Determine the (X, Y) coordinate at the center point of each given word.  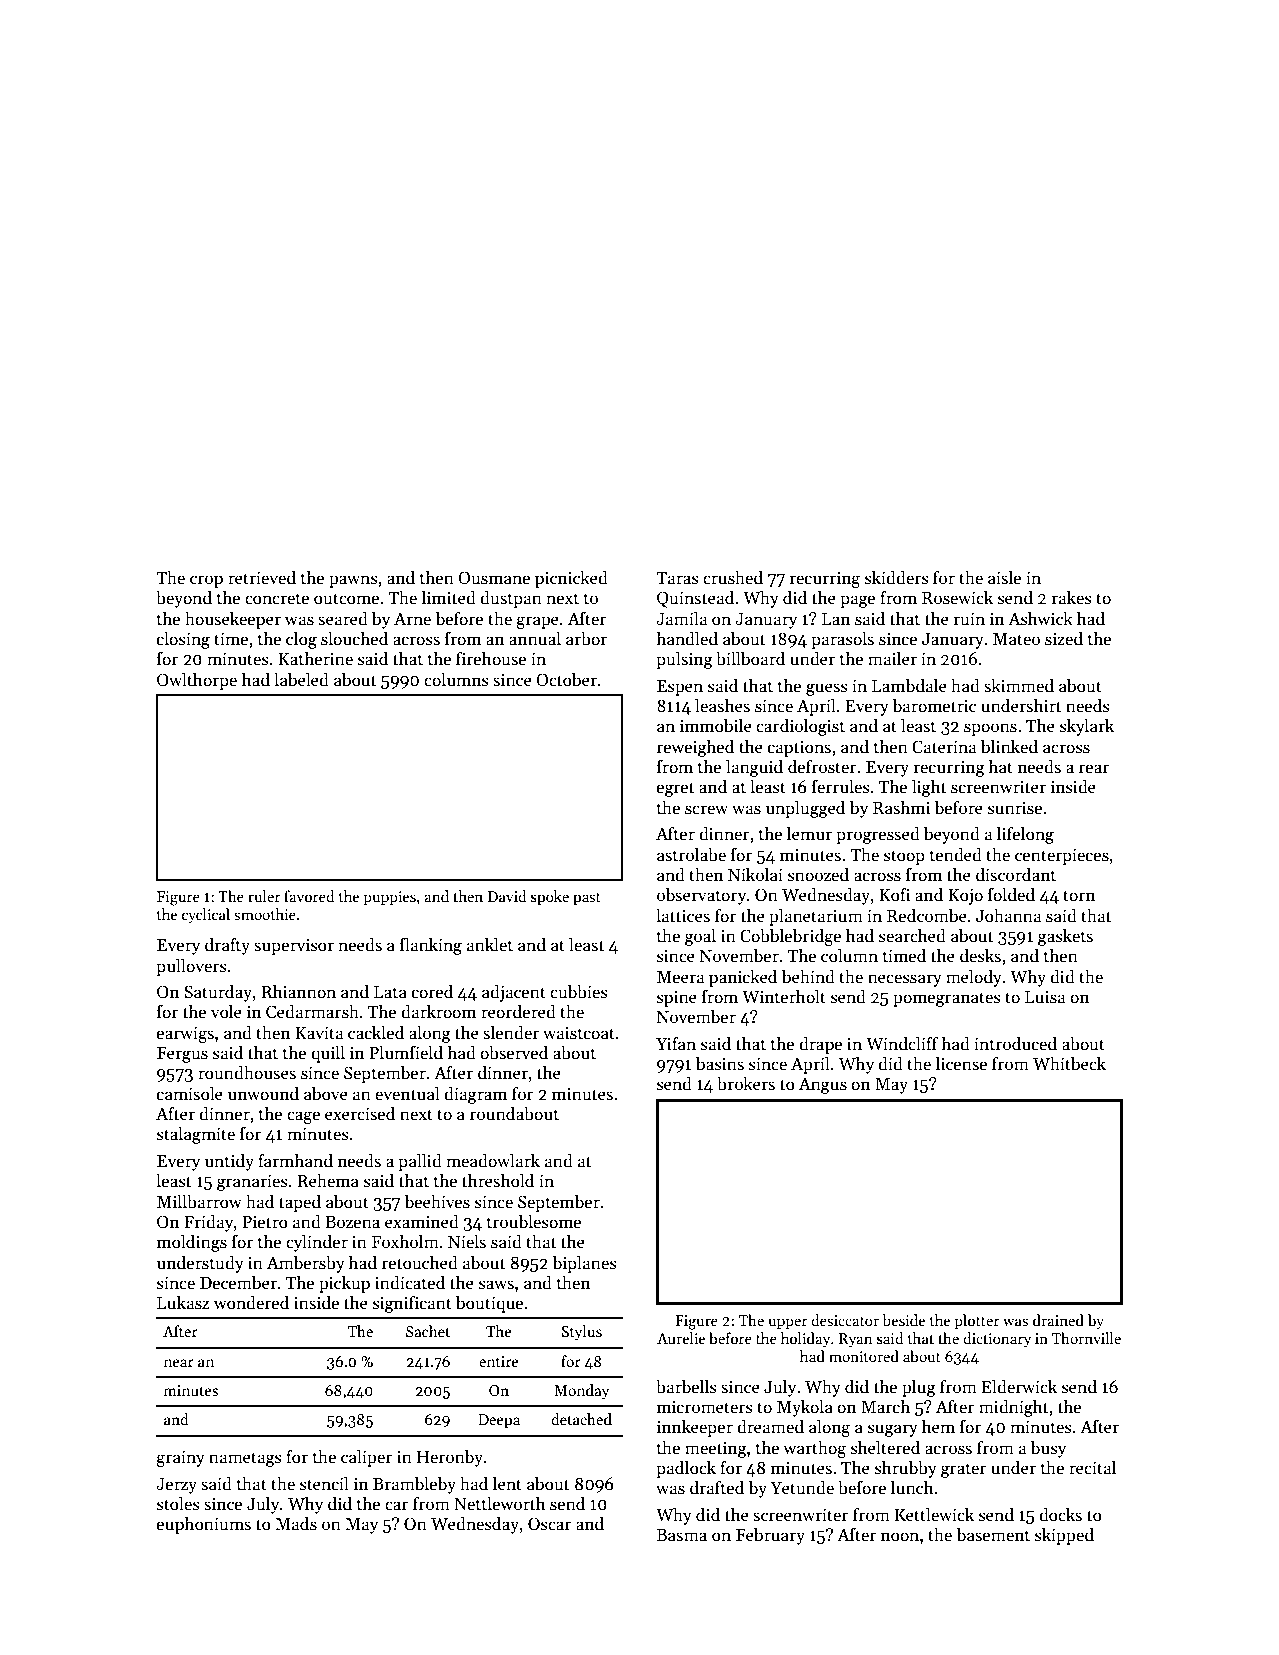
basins (720, 1064)
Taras (677, 578)
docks (1060, 1515)
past (587, 899)
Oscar (549, 1524)
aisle (1004, 578)
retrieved (262, 578)
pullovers (191, 967)
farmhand (295, 1161)
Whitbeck (1069, 1064)
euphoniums (204, 1525)
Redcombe (927, 916)
